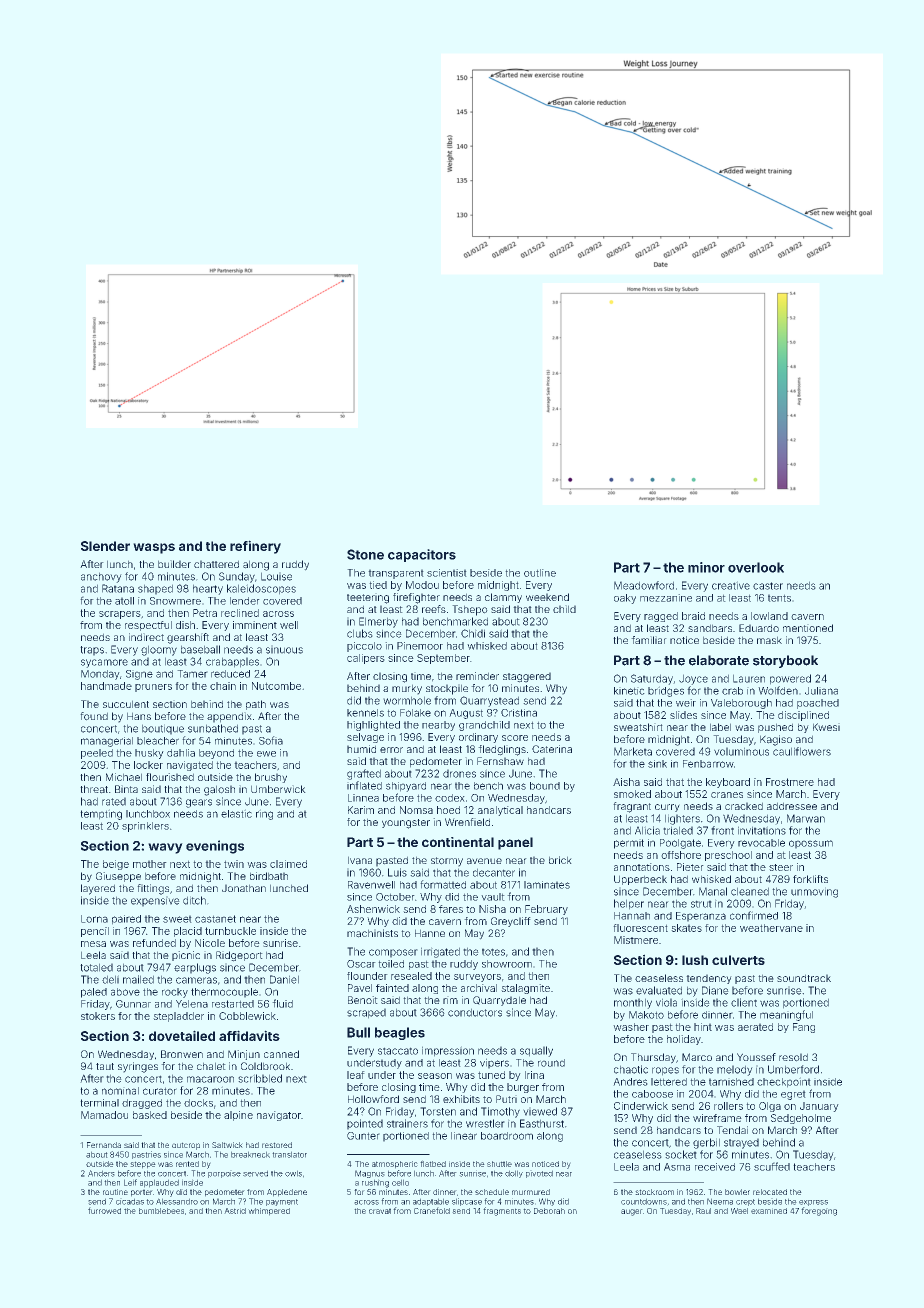 The width and height of the screenshot is (924, 1308). Describe the element at coordinates (422, 555) in the screenshot. I see `capacitors` at that location.
